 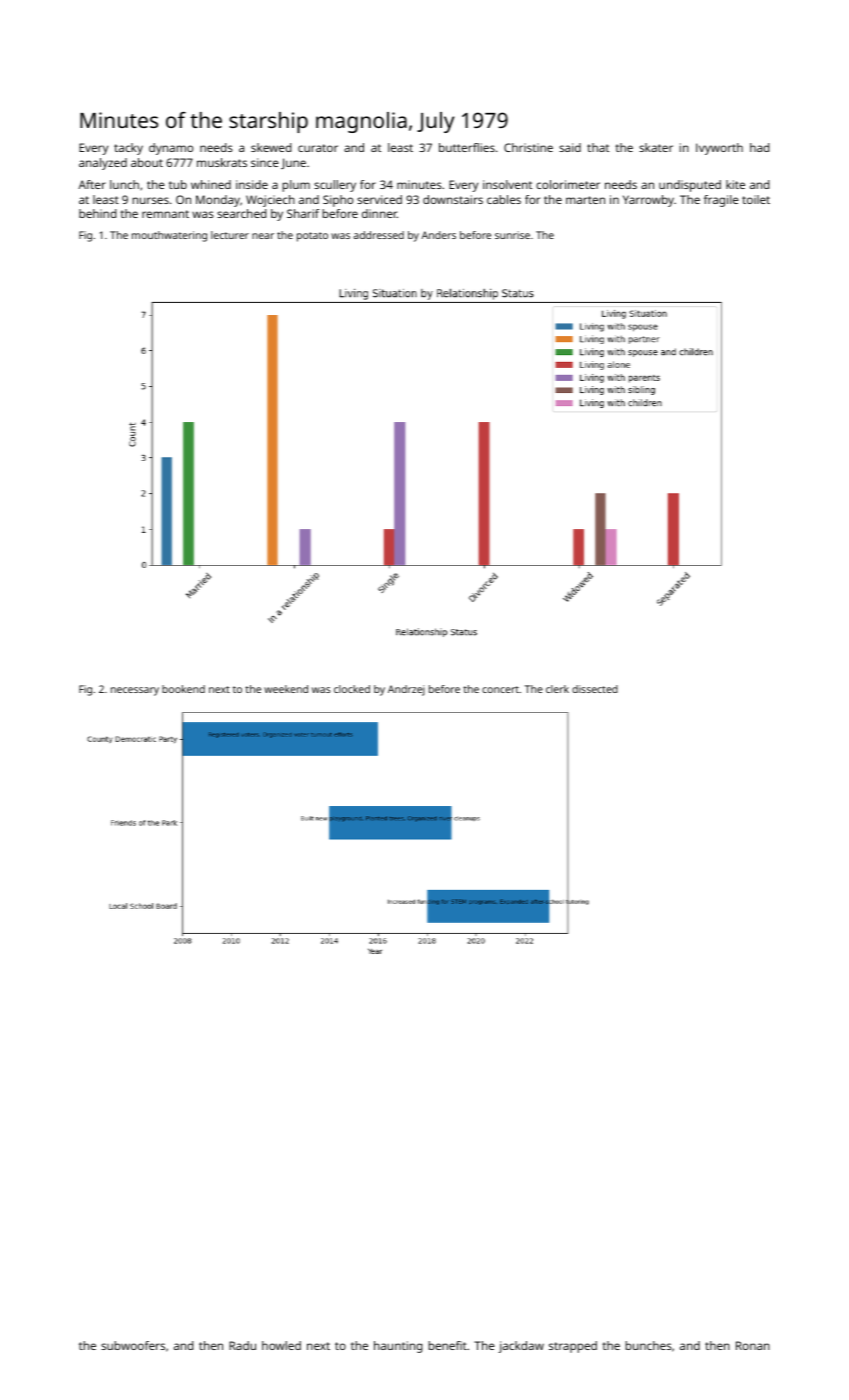 I want to click on necessary, so click(x=135, y=691).
